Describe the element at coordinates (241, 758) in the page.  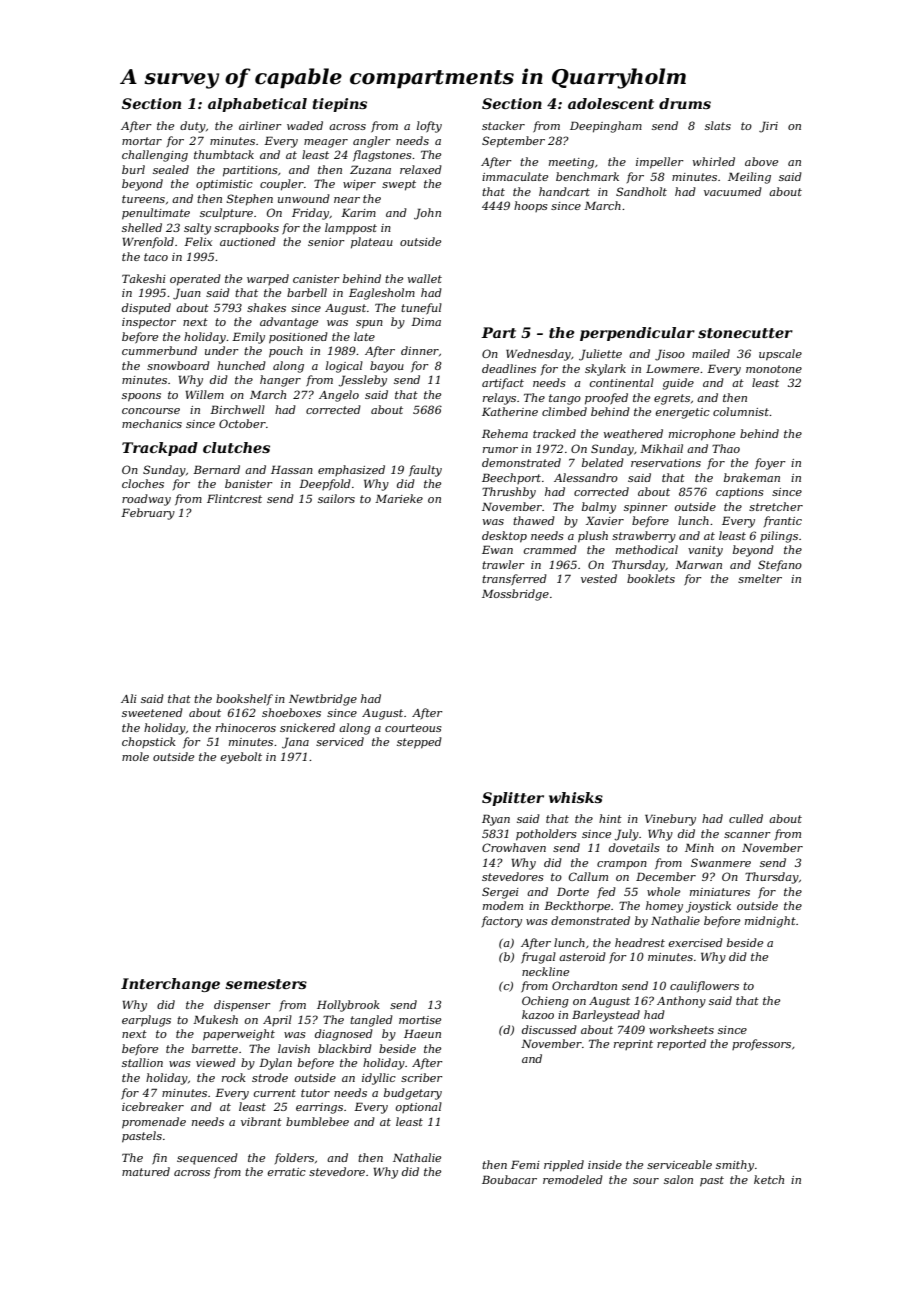
I see `eyebolt` at that location.
